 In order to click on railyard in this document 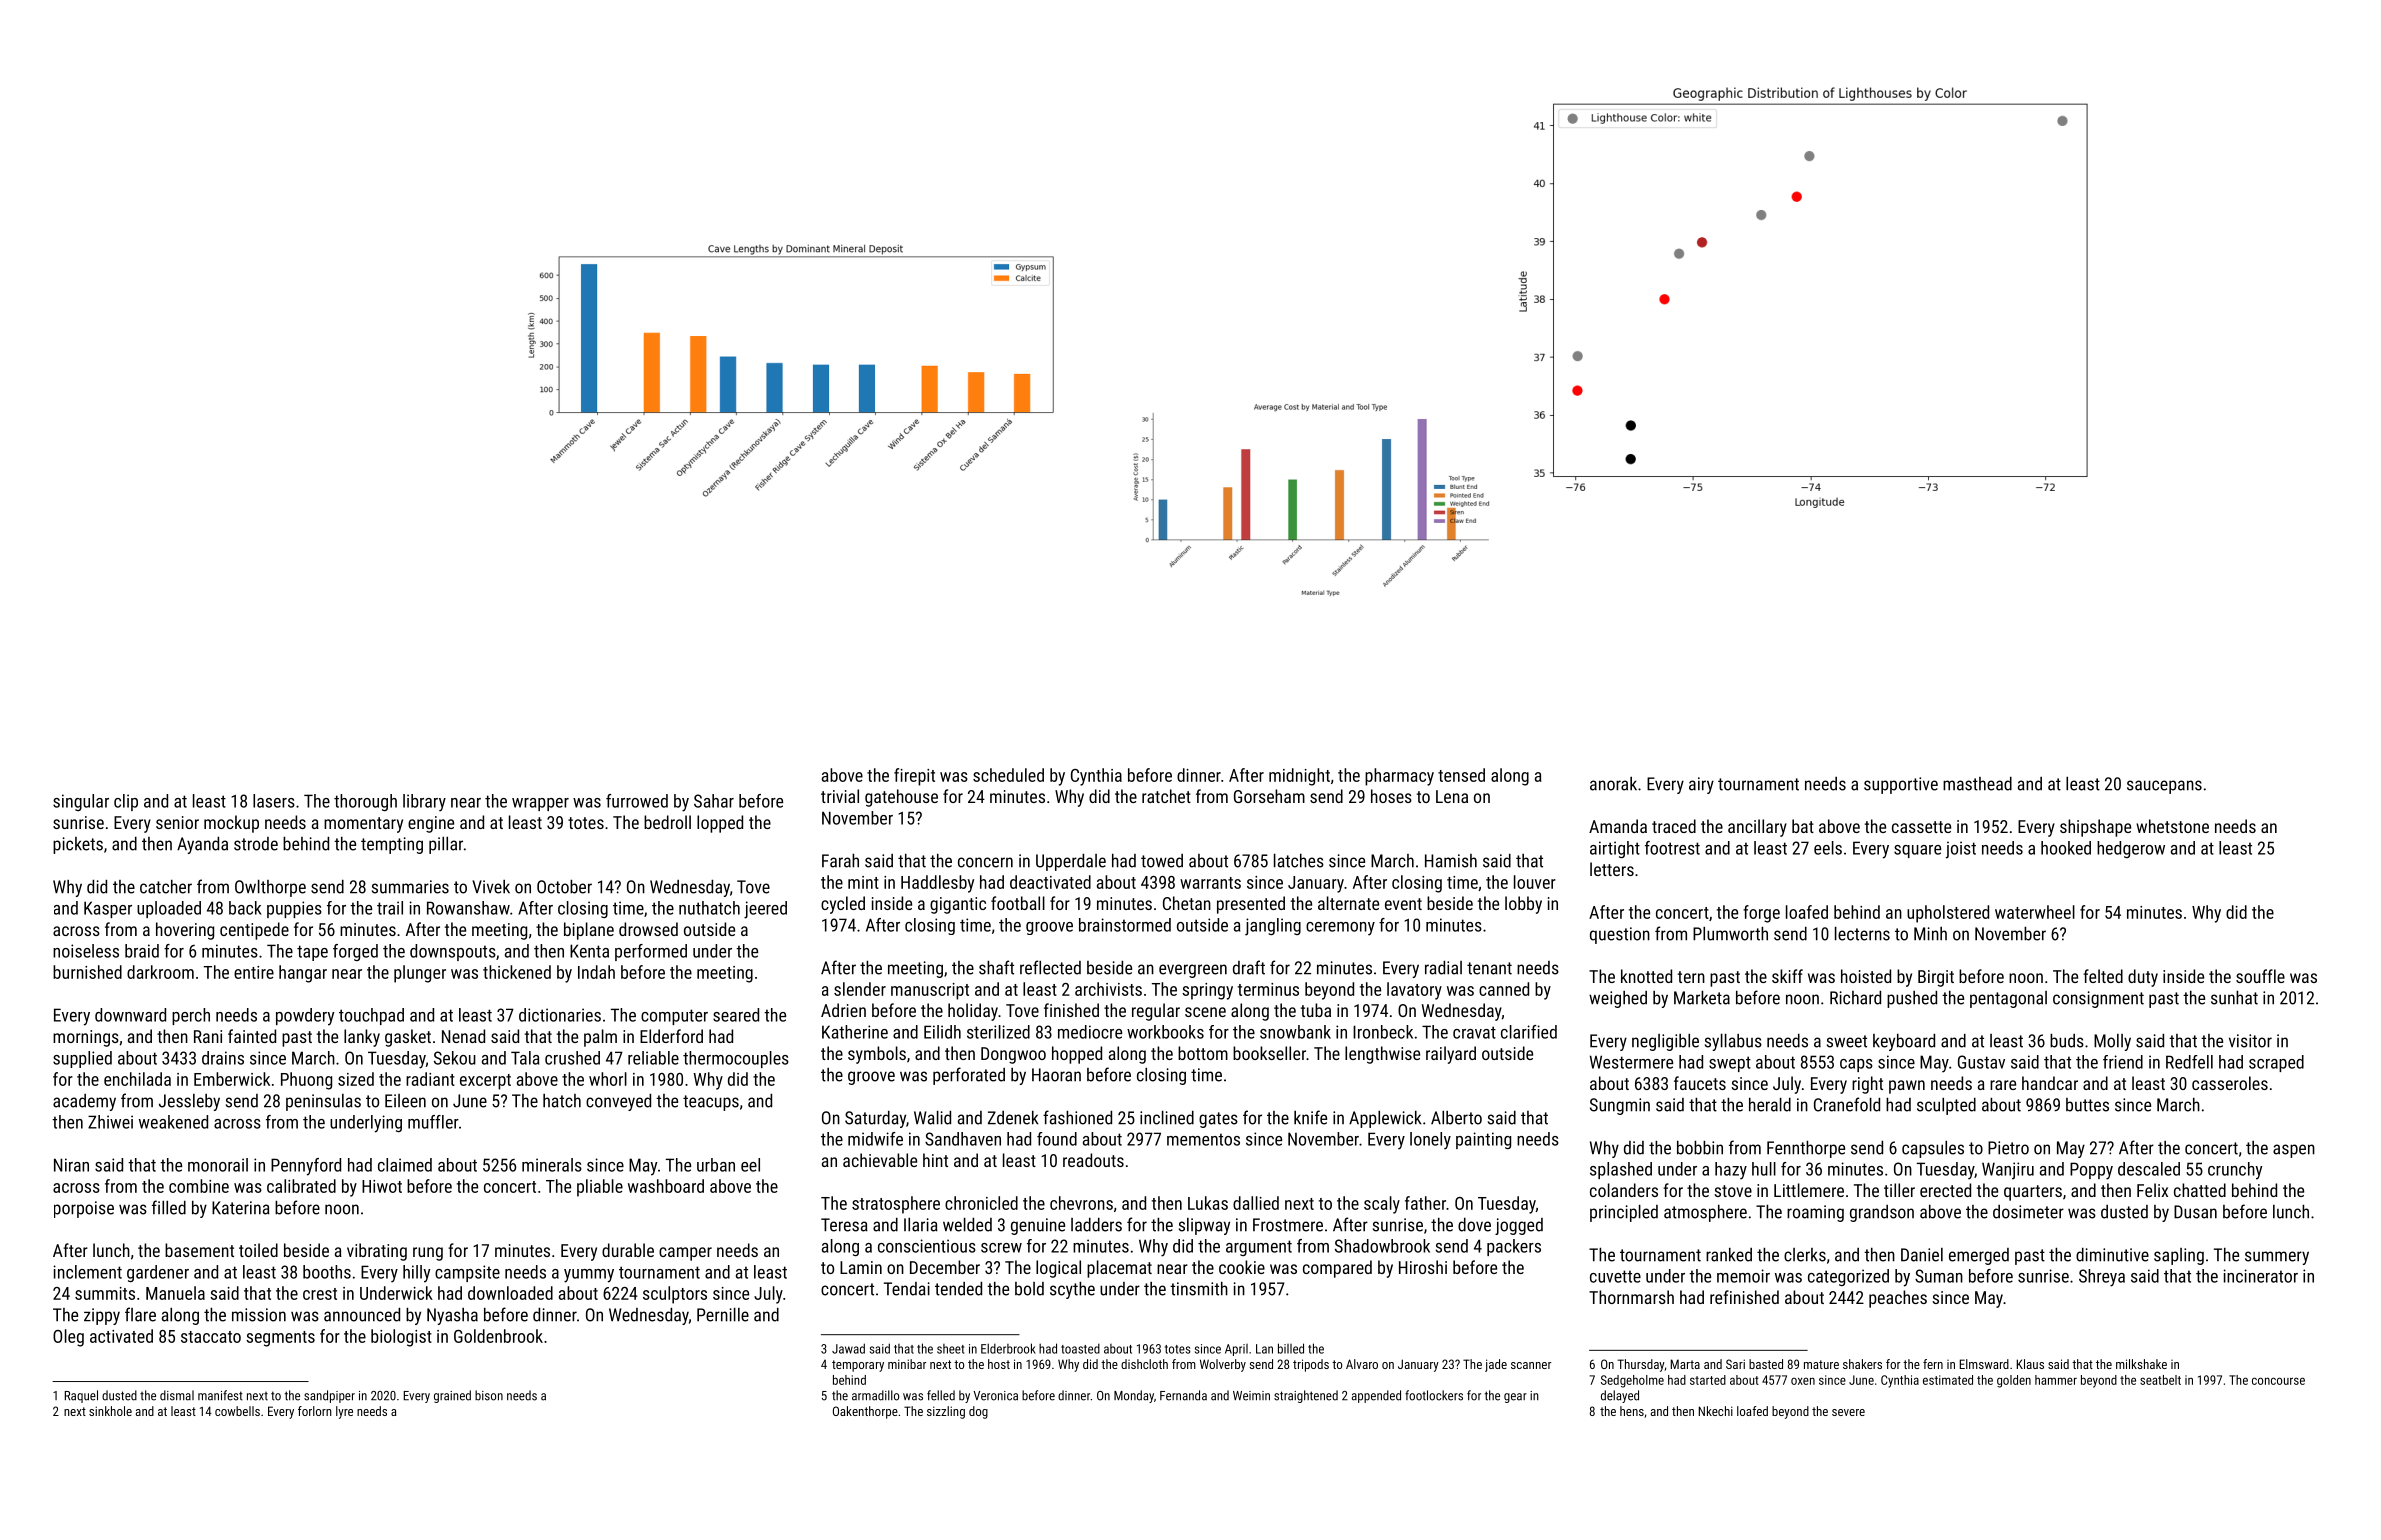, I will do `click(1451, 1055)`.
